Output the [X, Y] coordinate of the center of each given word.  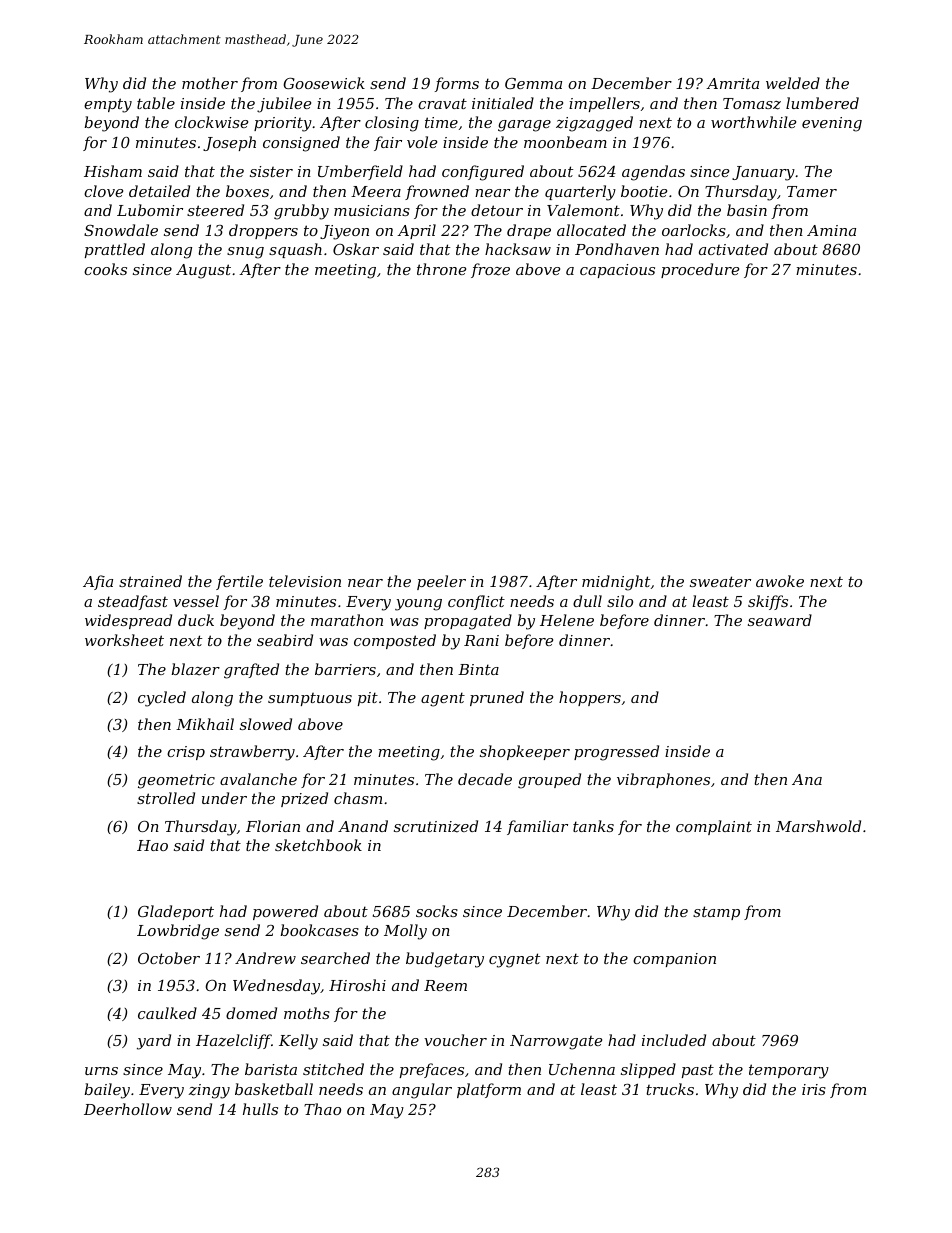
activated [733, 249]
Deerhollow [128, 1109]
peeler [441, 582]
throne [441, 269]
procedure [700, 270]
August [203, 271]
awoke [780, 581]
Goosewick [324, 83]
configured [483, 173]
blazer [195, 669]
